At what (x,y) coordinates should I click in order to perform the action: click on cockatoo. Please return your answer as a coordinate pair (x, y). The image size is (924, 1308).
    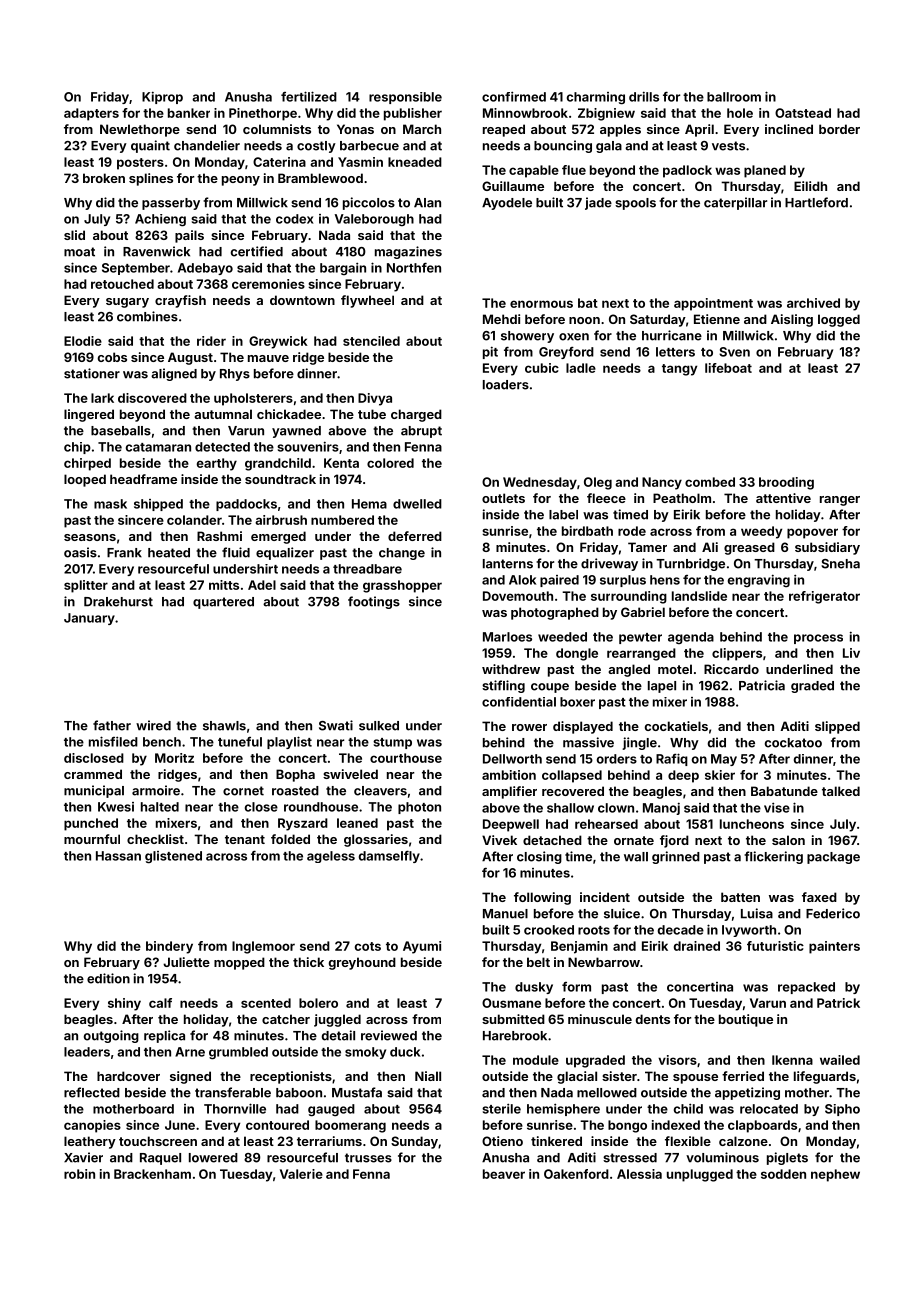
    Looking at the image, I should click on (793, 743).
